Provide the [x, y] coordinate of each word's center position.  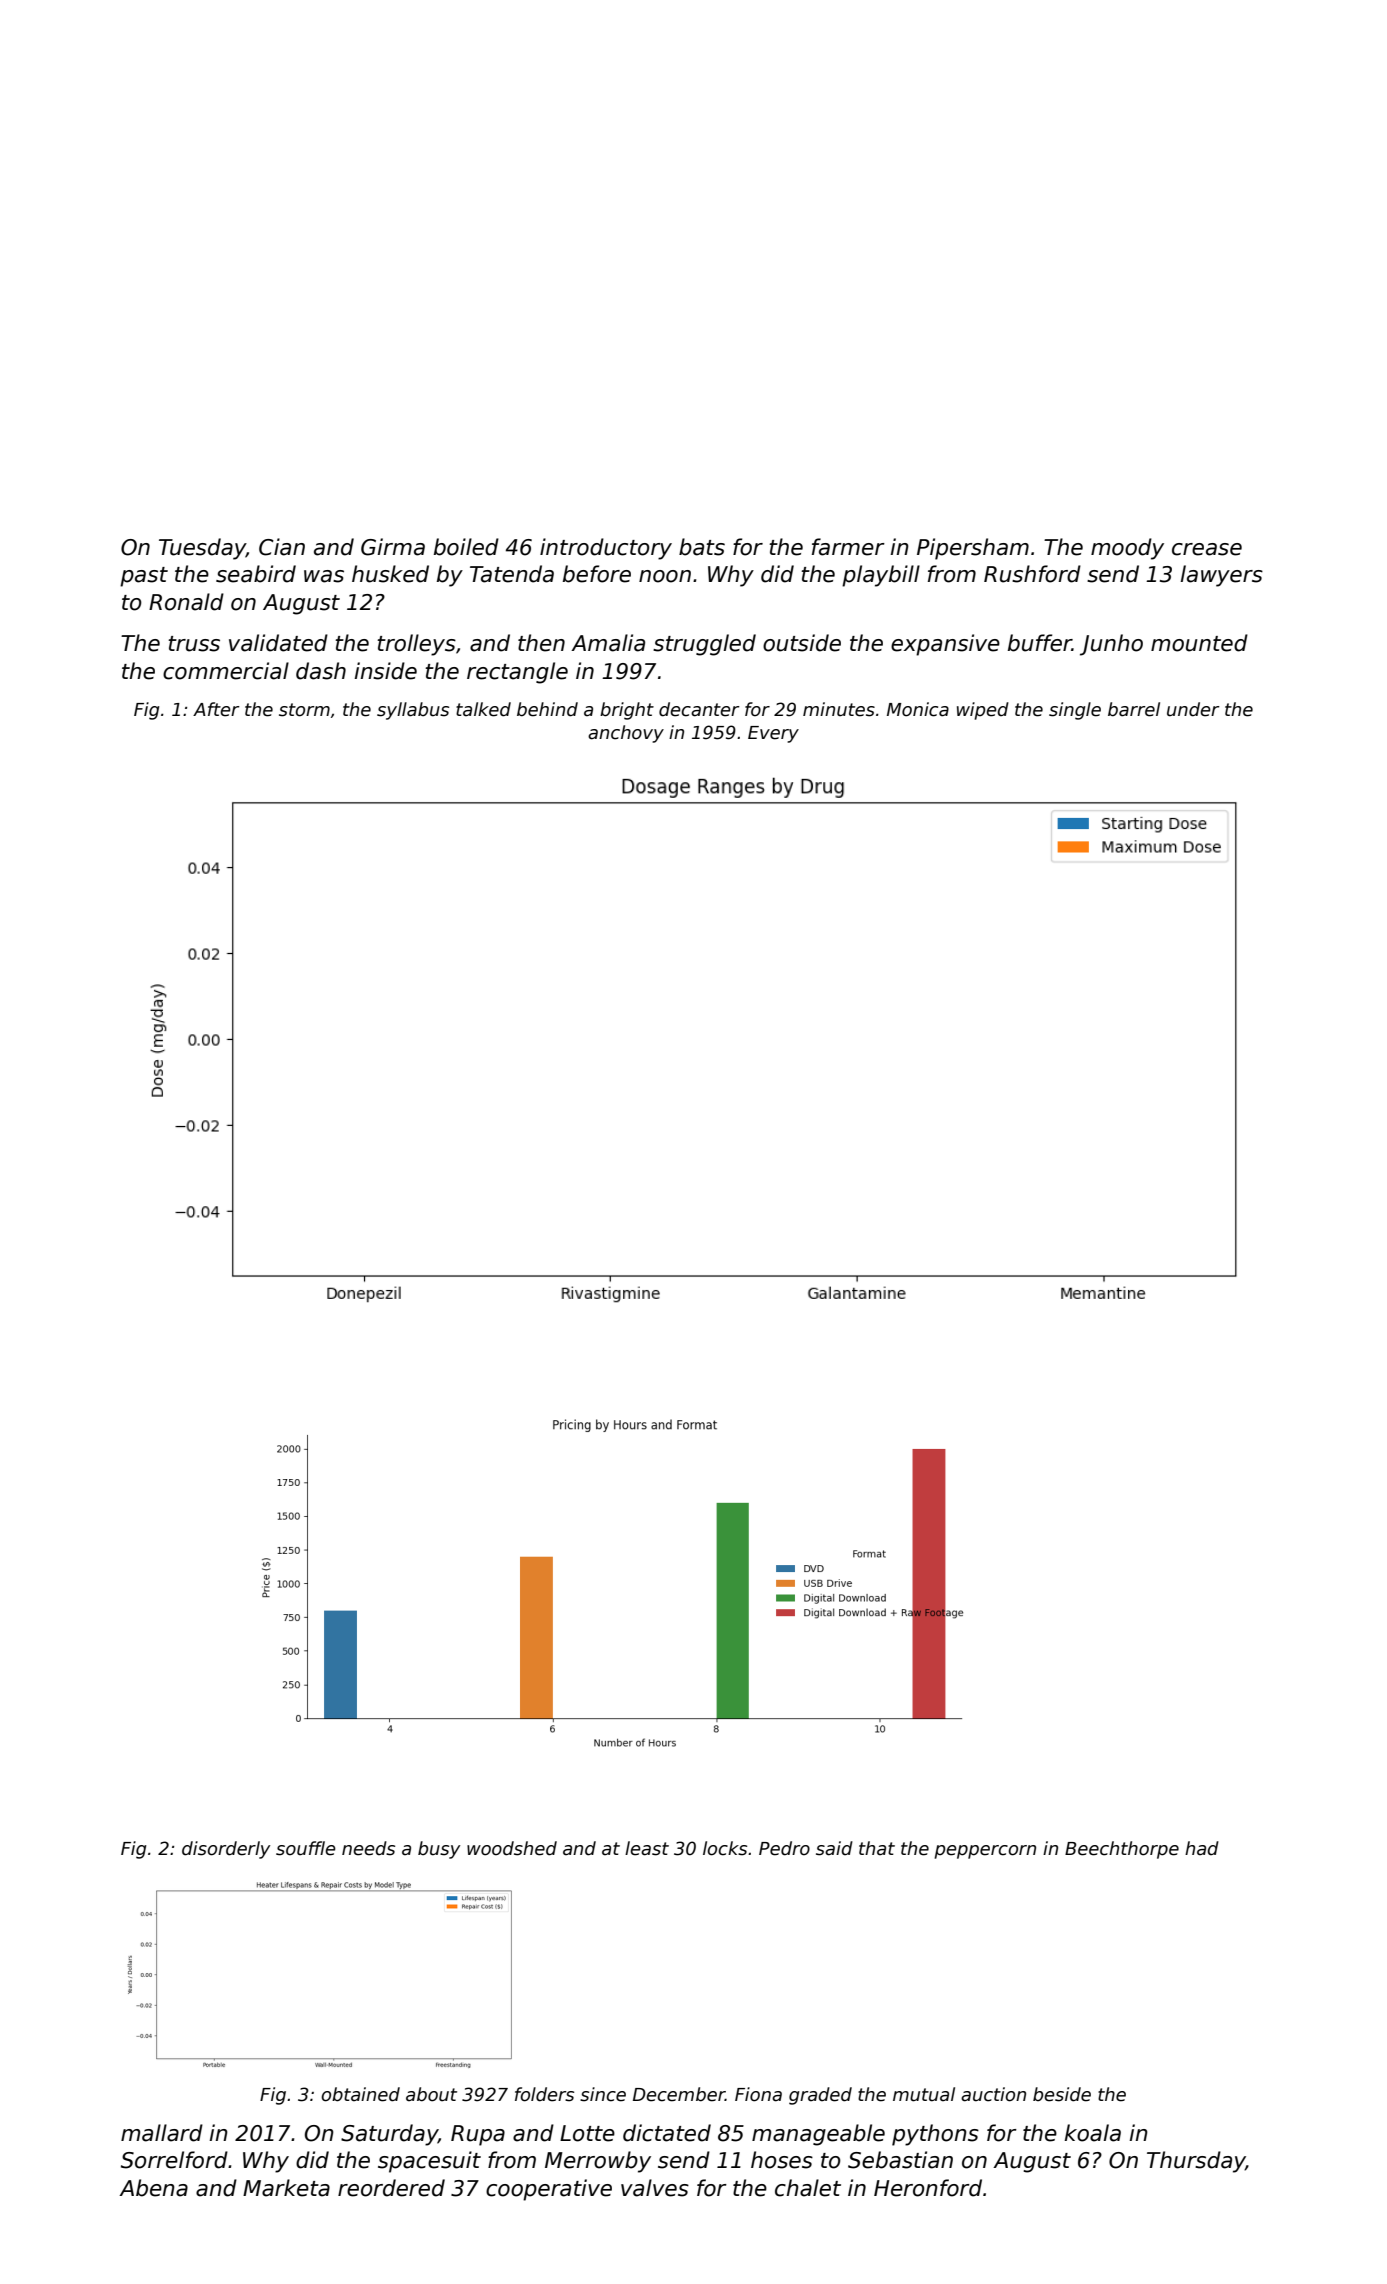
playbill [881, 576]
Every [773, 734]
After [216, 709]
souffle [306, 1848]
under [1193, 709]
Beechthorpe [1122, 1850]
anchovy [626, 734]
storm [304, 710]
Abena [153, 2188]
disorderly [226, 1850]
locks [725, 1848]
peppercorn [985, 1852]
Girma [393, 547]
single [1075, 711]
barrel [1134, 709]
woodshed [512, 1848]
